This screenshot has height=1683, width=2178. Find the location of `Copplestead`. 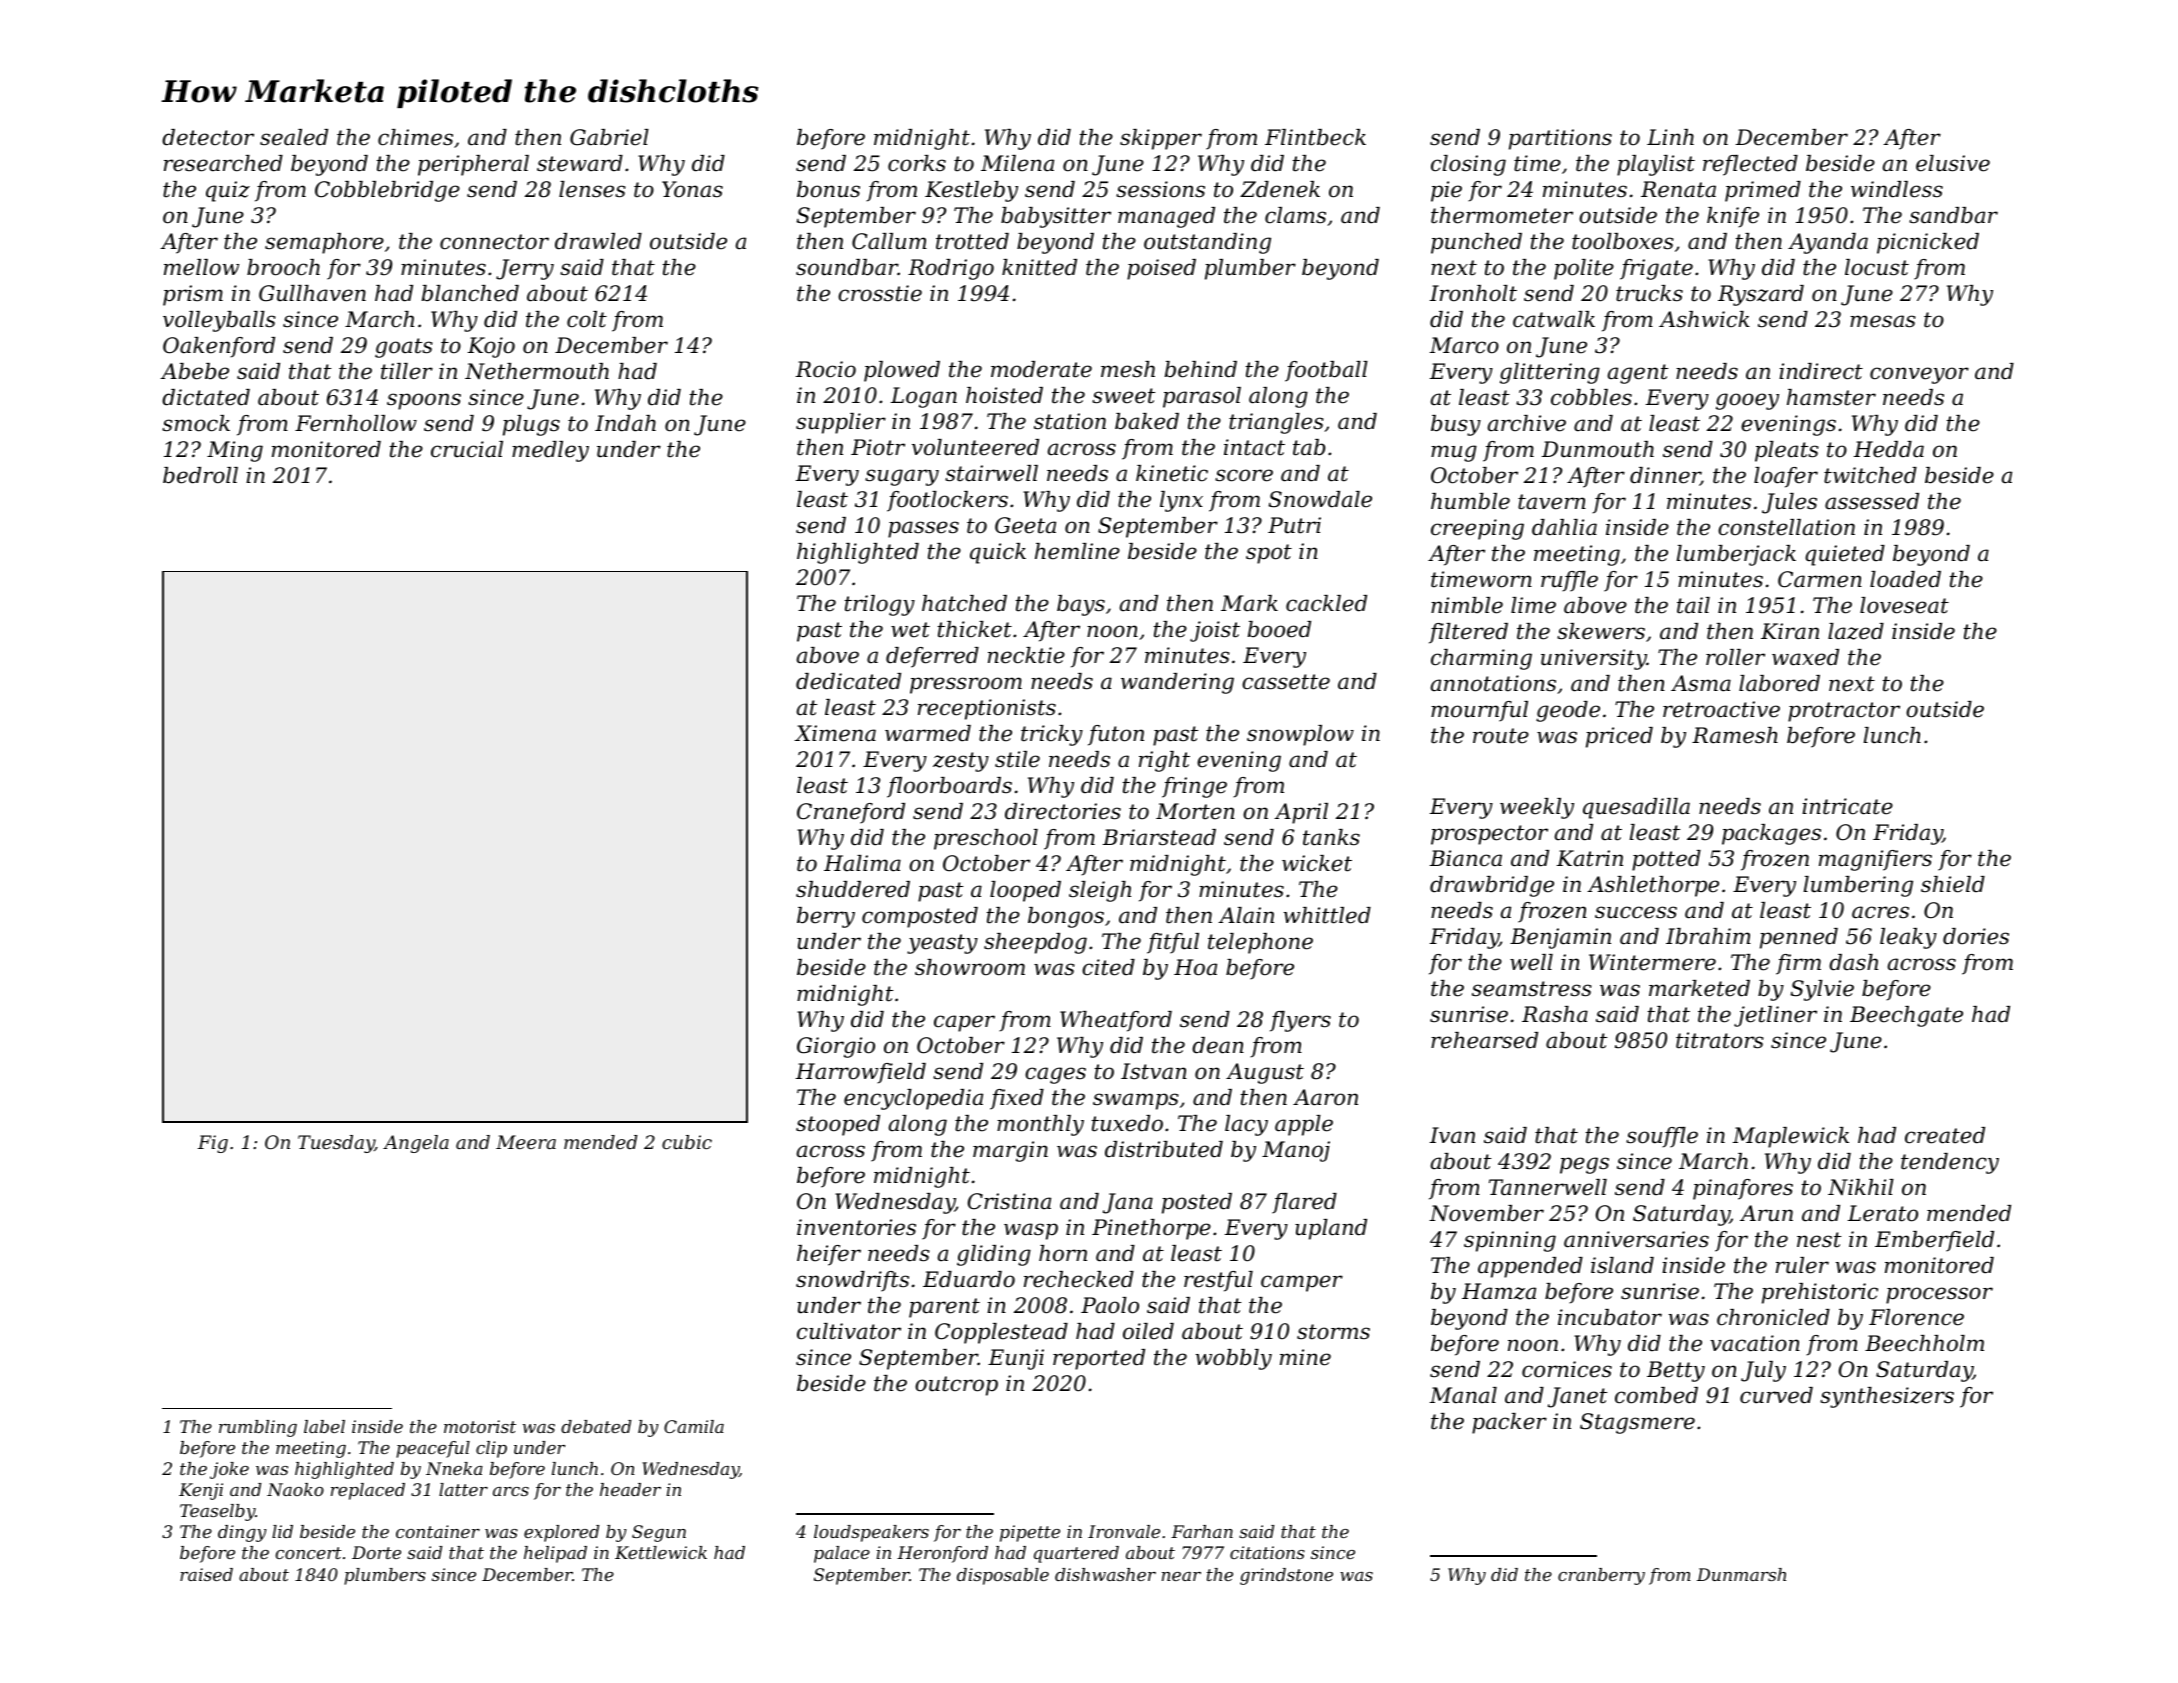

Copplestead is located at coordinates (1001, 1333).
